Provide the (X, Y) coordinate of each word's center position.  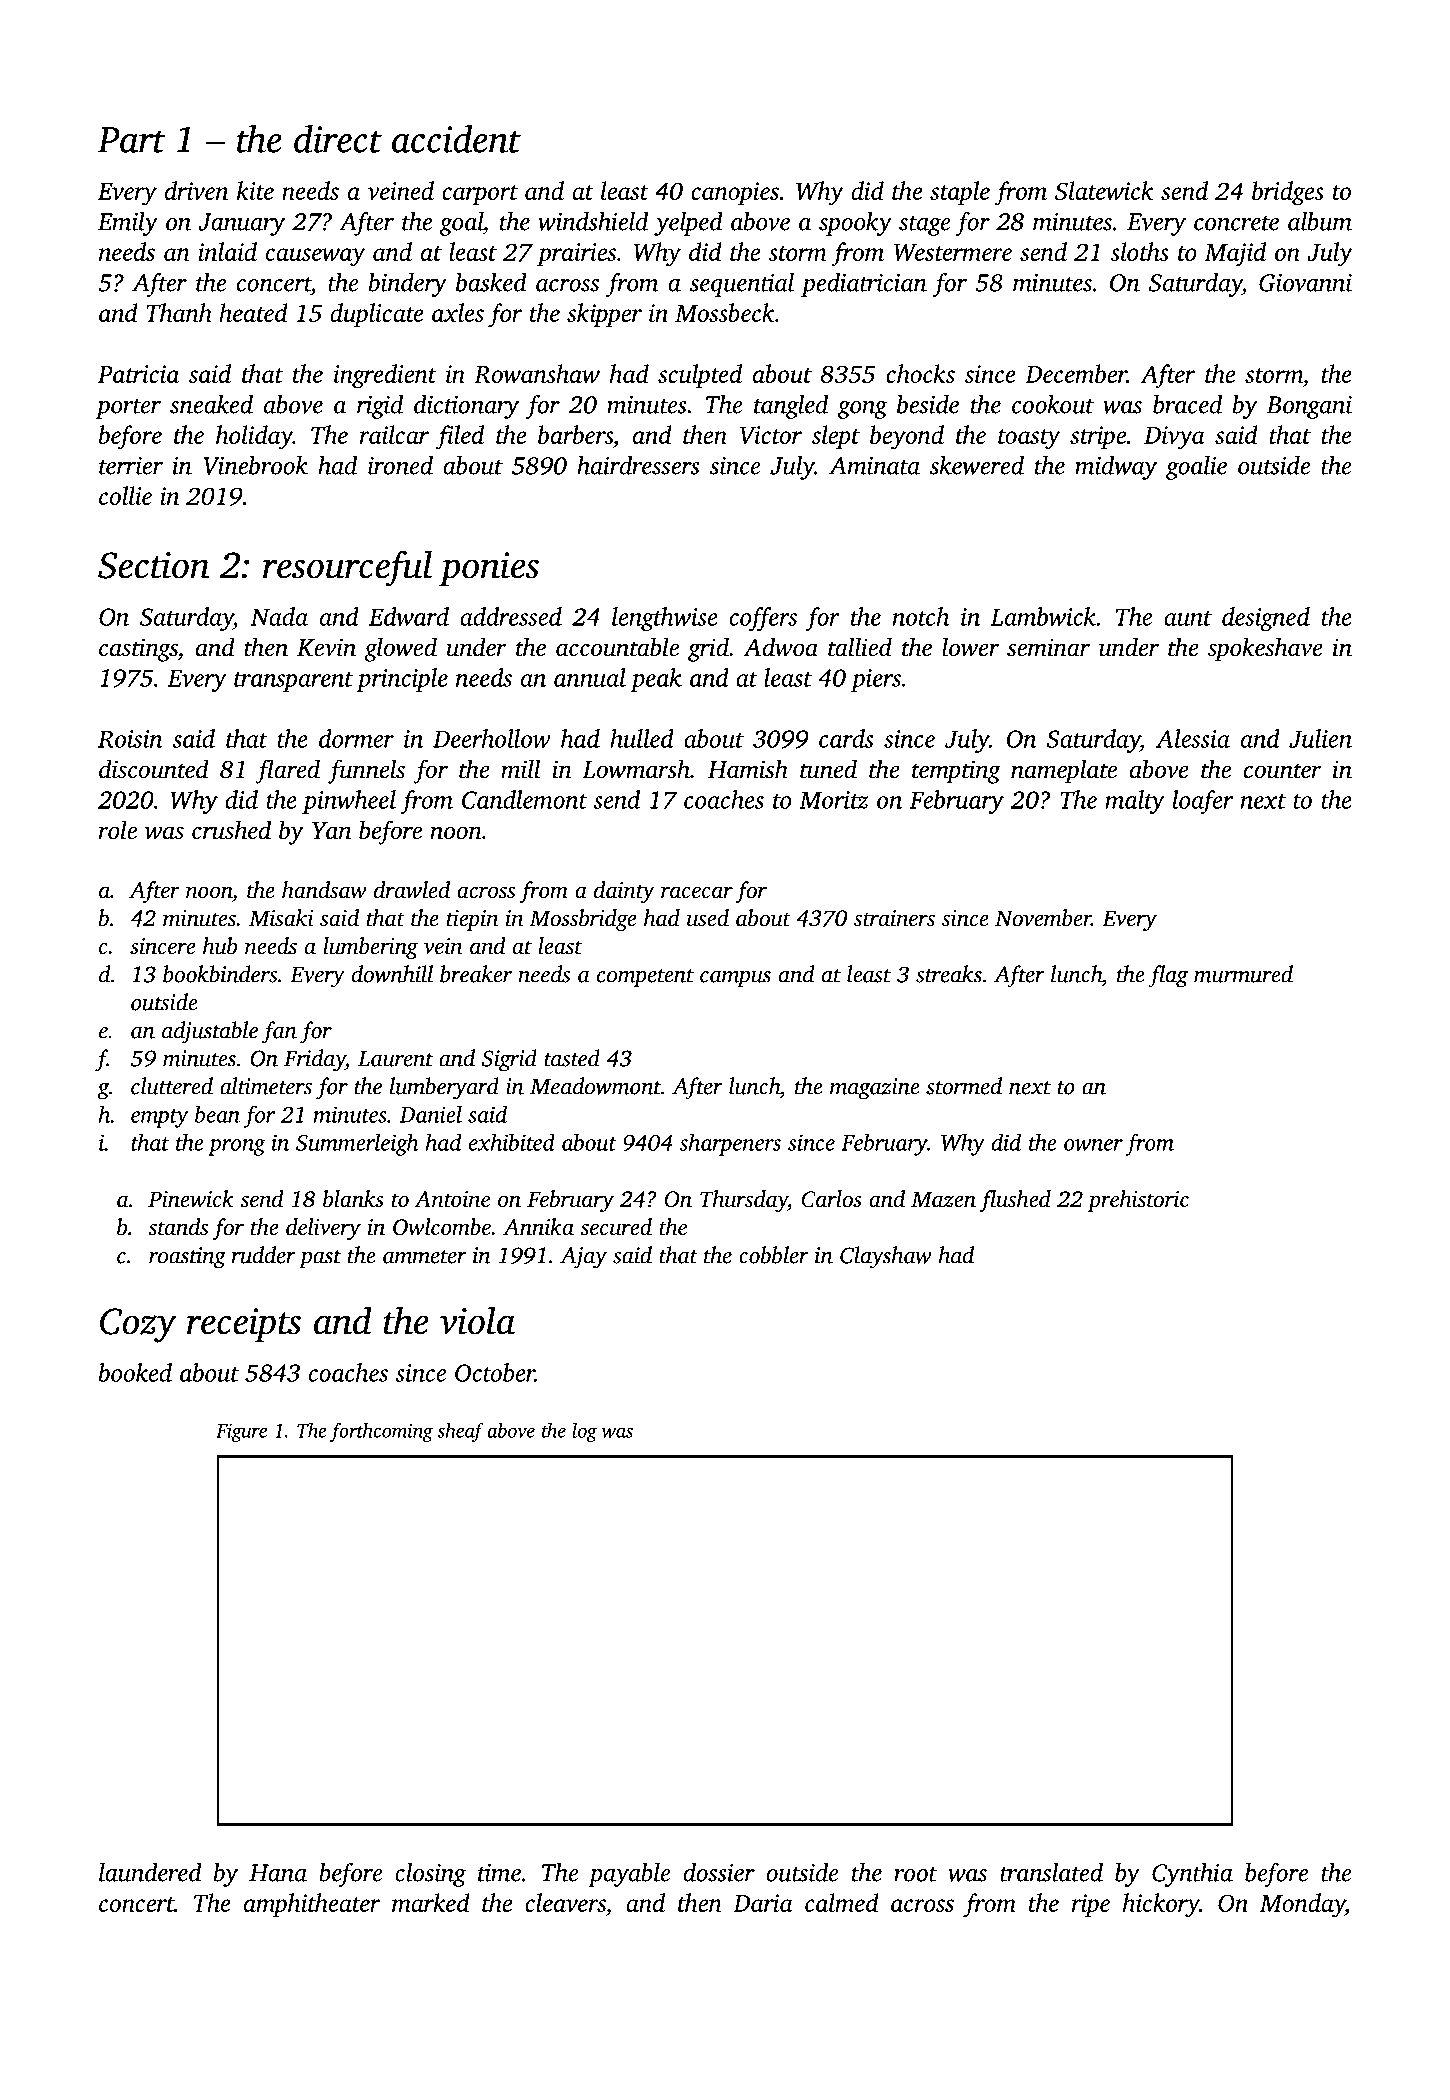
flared (288, 771)
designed (1266, 619)
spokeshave (1265, 649)
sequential (742, 285)
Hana (278, 1873)
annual (590, 677)
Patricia (138, 374)
